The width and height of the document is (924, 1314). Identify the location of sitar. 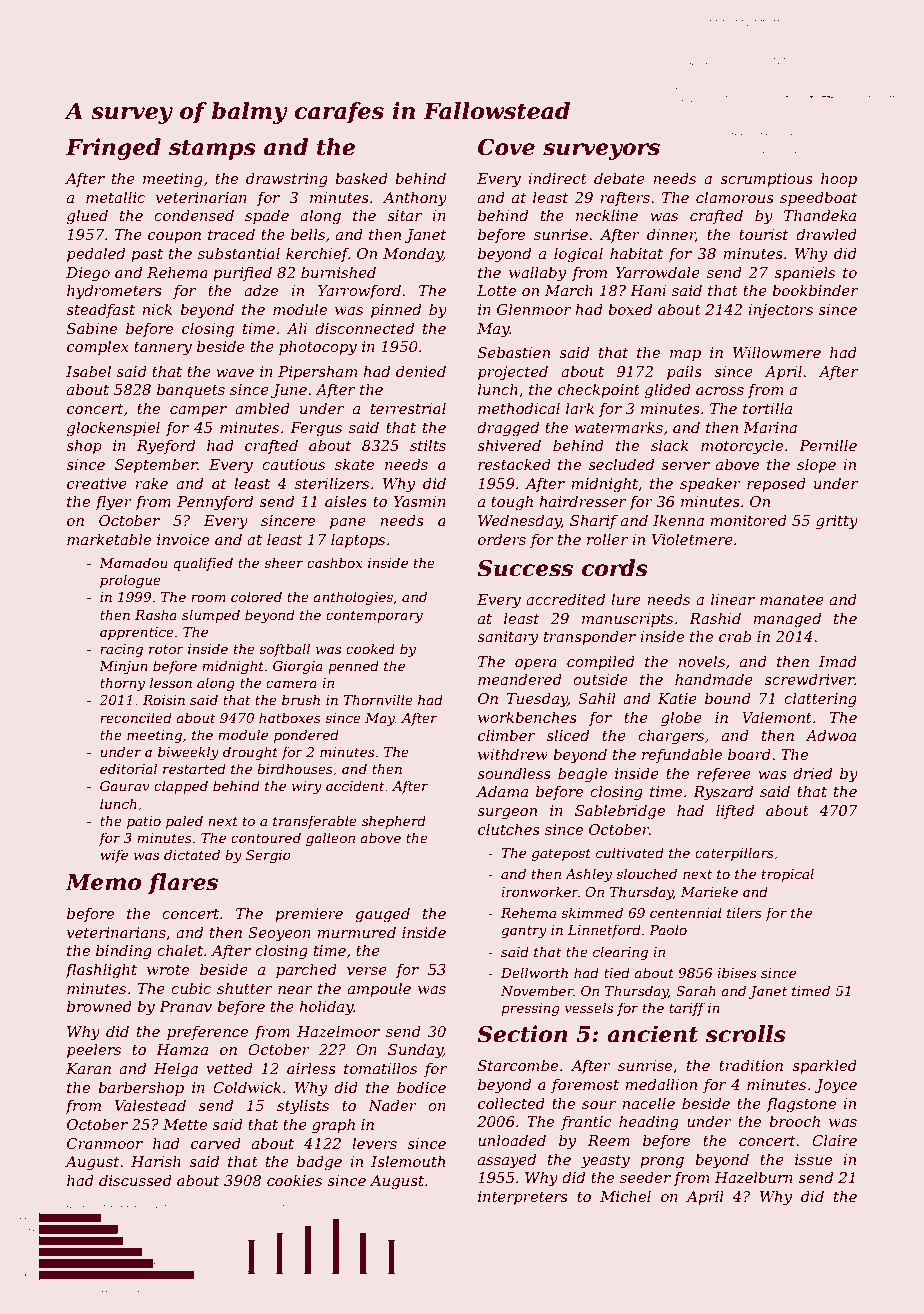
(404, 215).
